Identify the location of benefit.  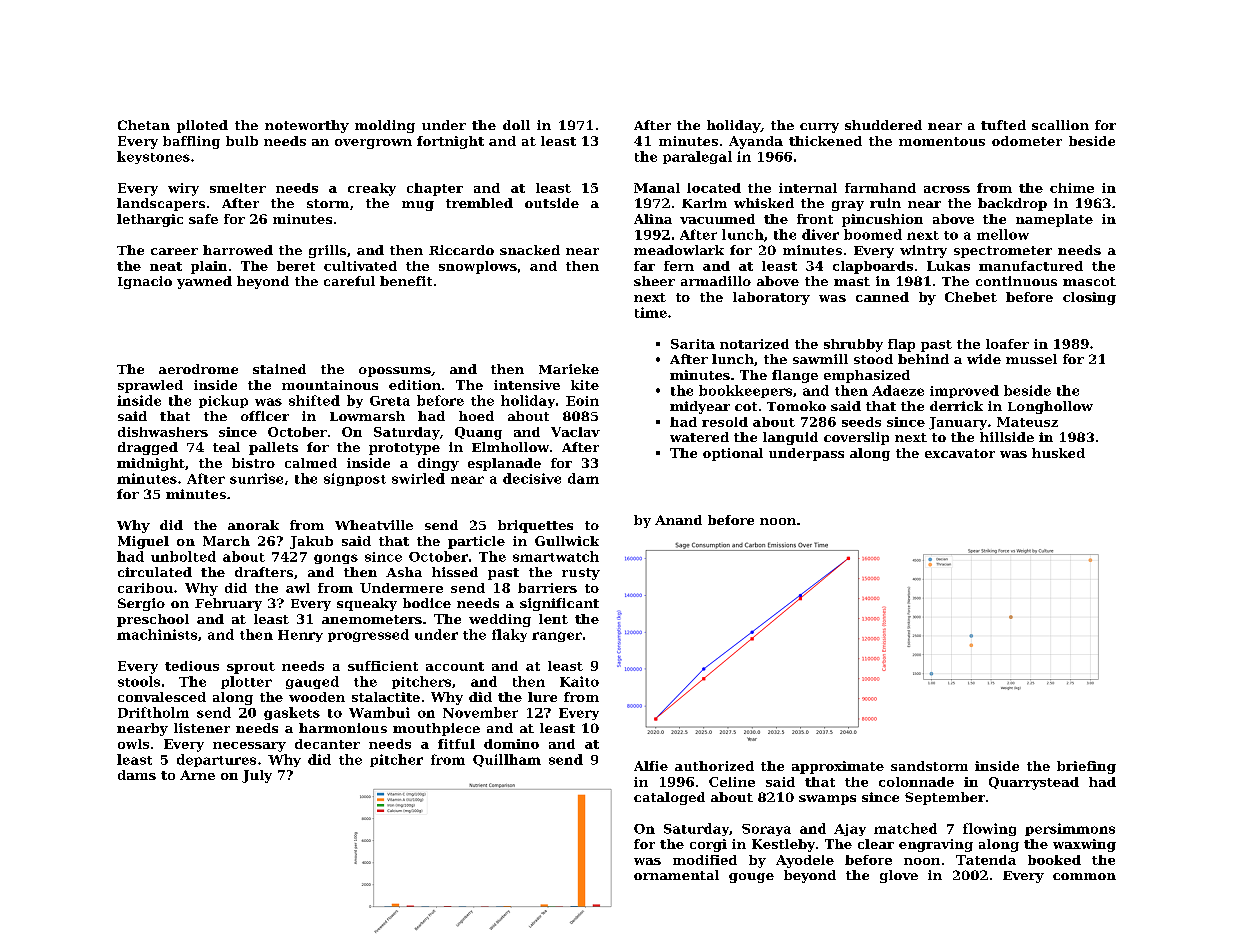
(406, 281).
